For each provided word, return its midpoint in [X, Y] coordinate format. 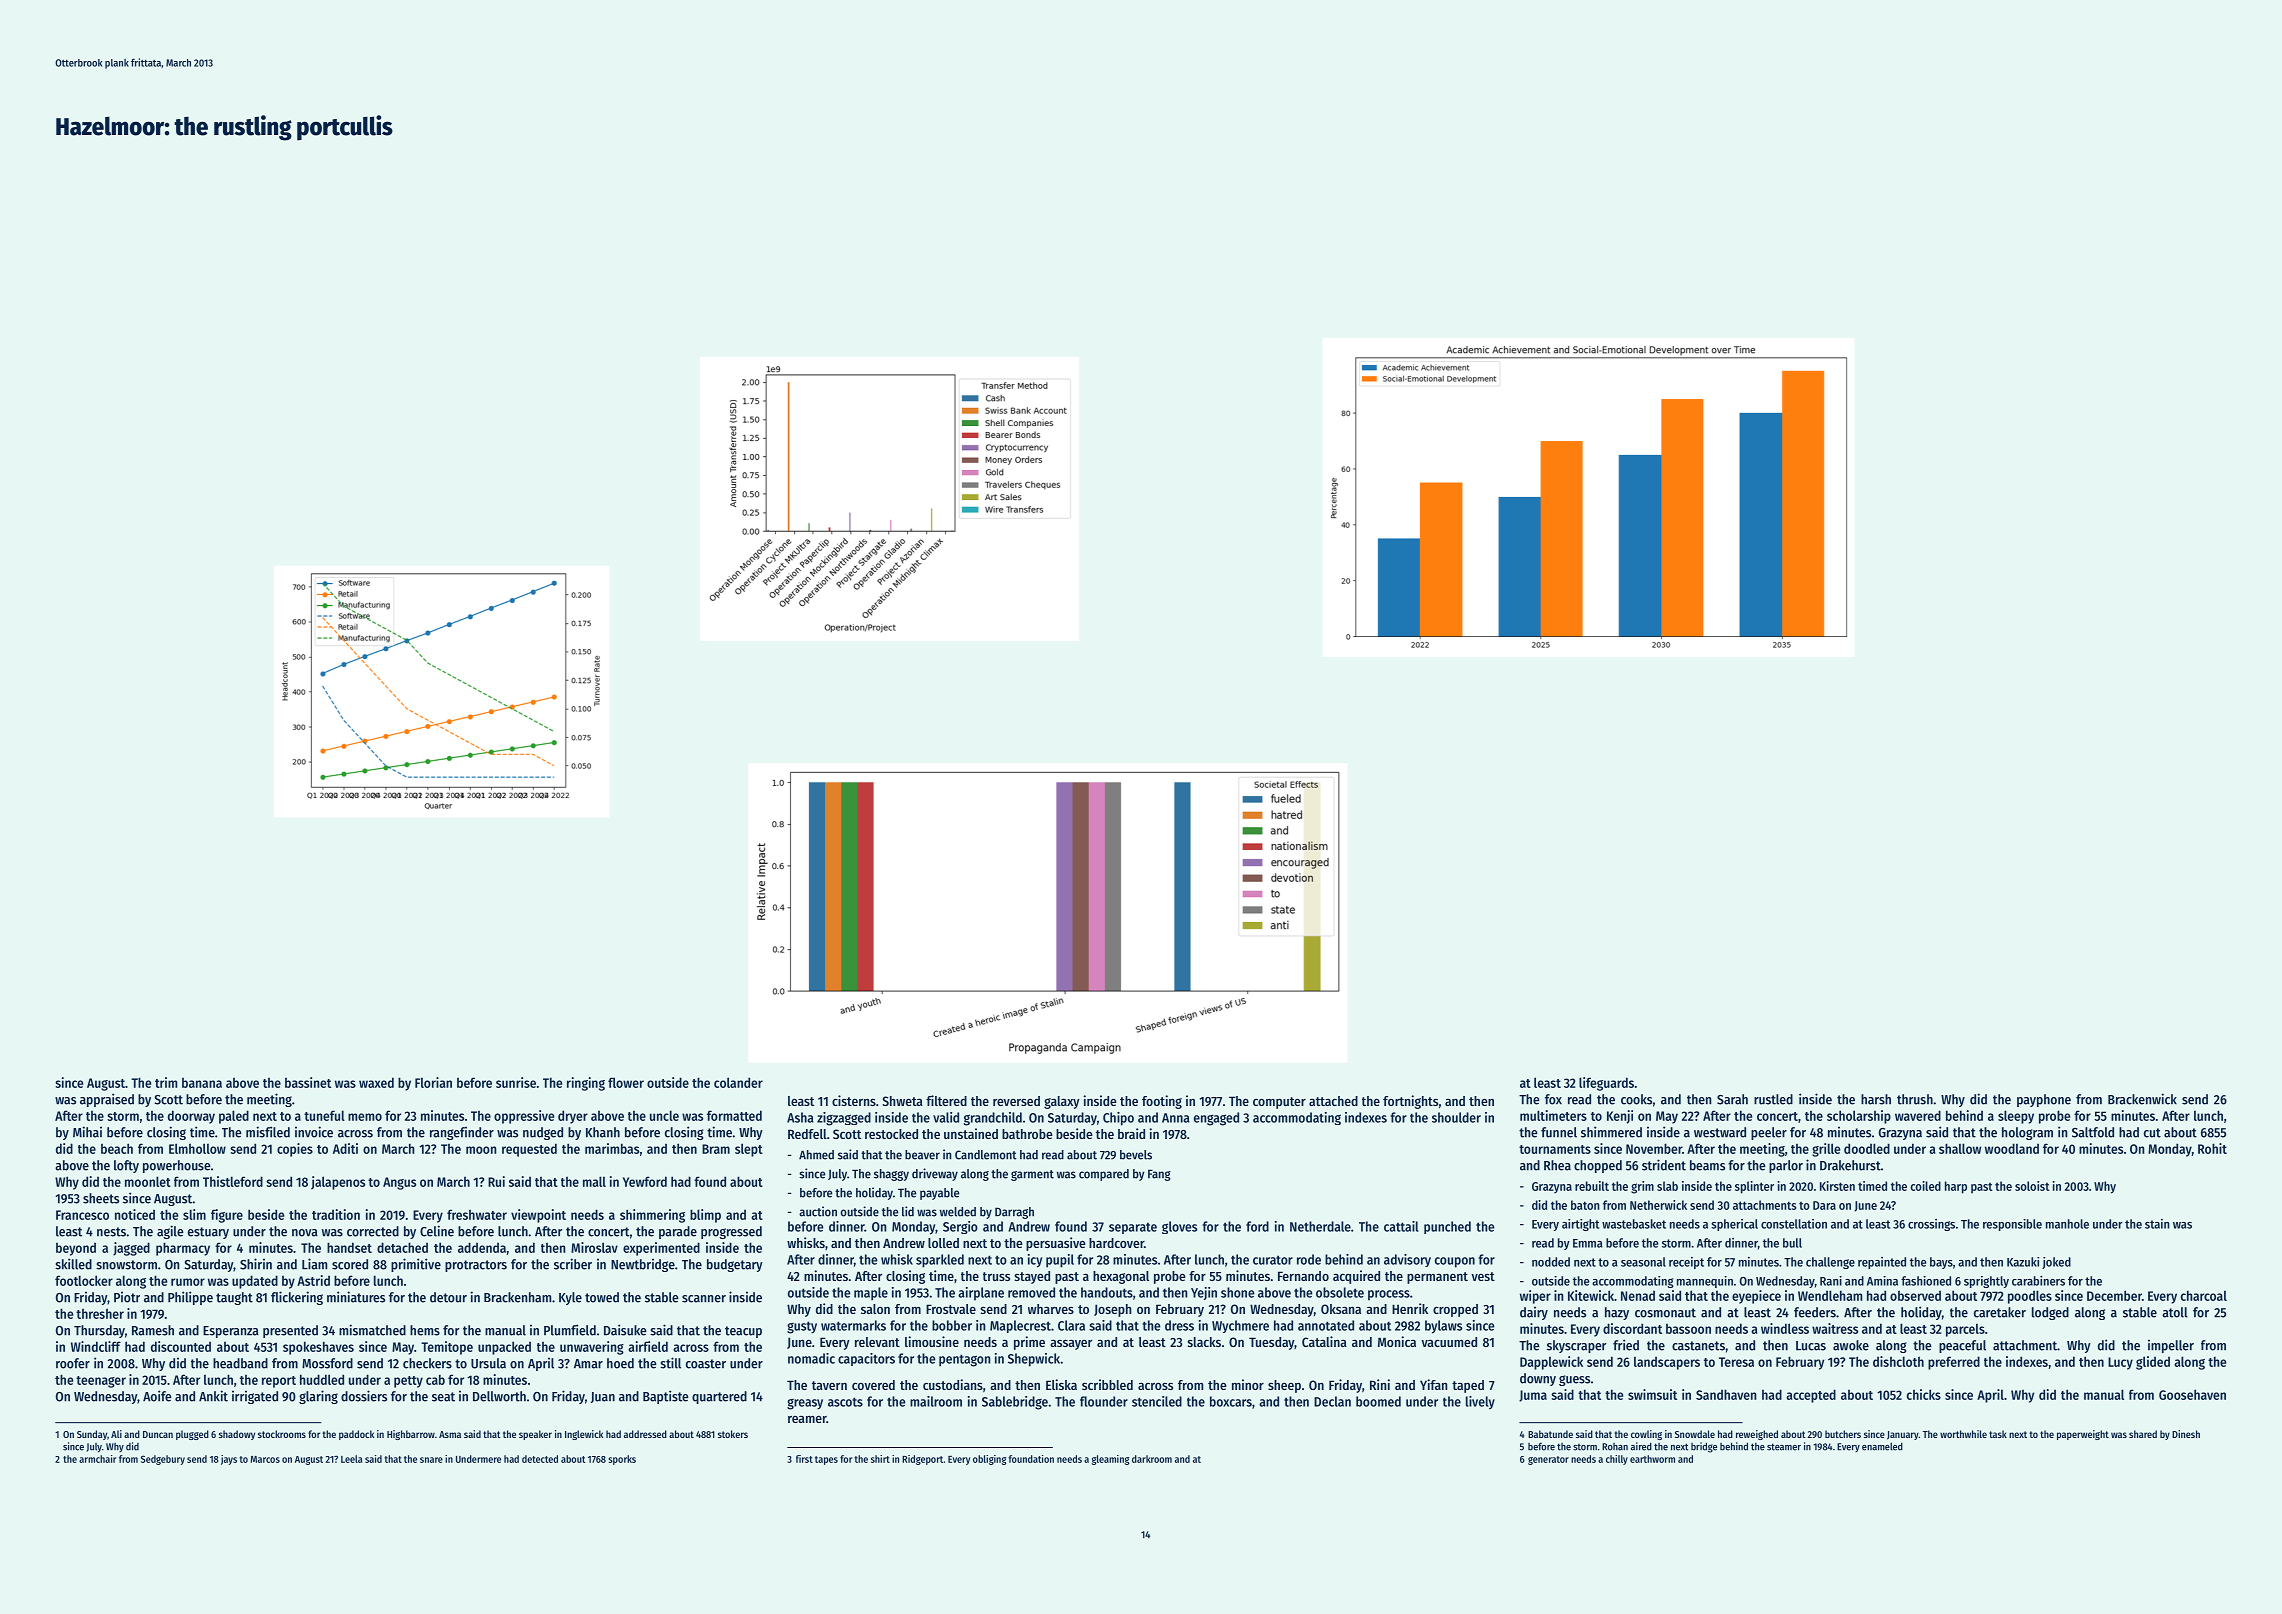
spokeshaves [318, 1348]
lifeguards [1606, 1084]
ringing [586, 1084]
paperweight [2083, 1435]
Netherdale [1320, 1226]
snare [431, 1460]
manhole [2067, 1224]
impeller [2171, 1346]
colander [738, 1082]
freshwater [477, 1214]
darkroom [1152, 1459]
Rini [1380, 1384]
